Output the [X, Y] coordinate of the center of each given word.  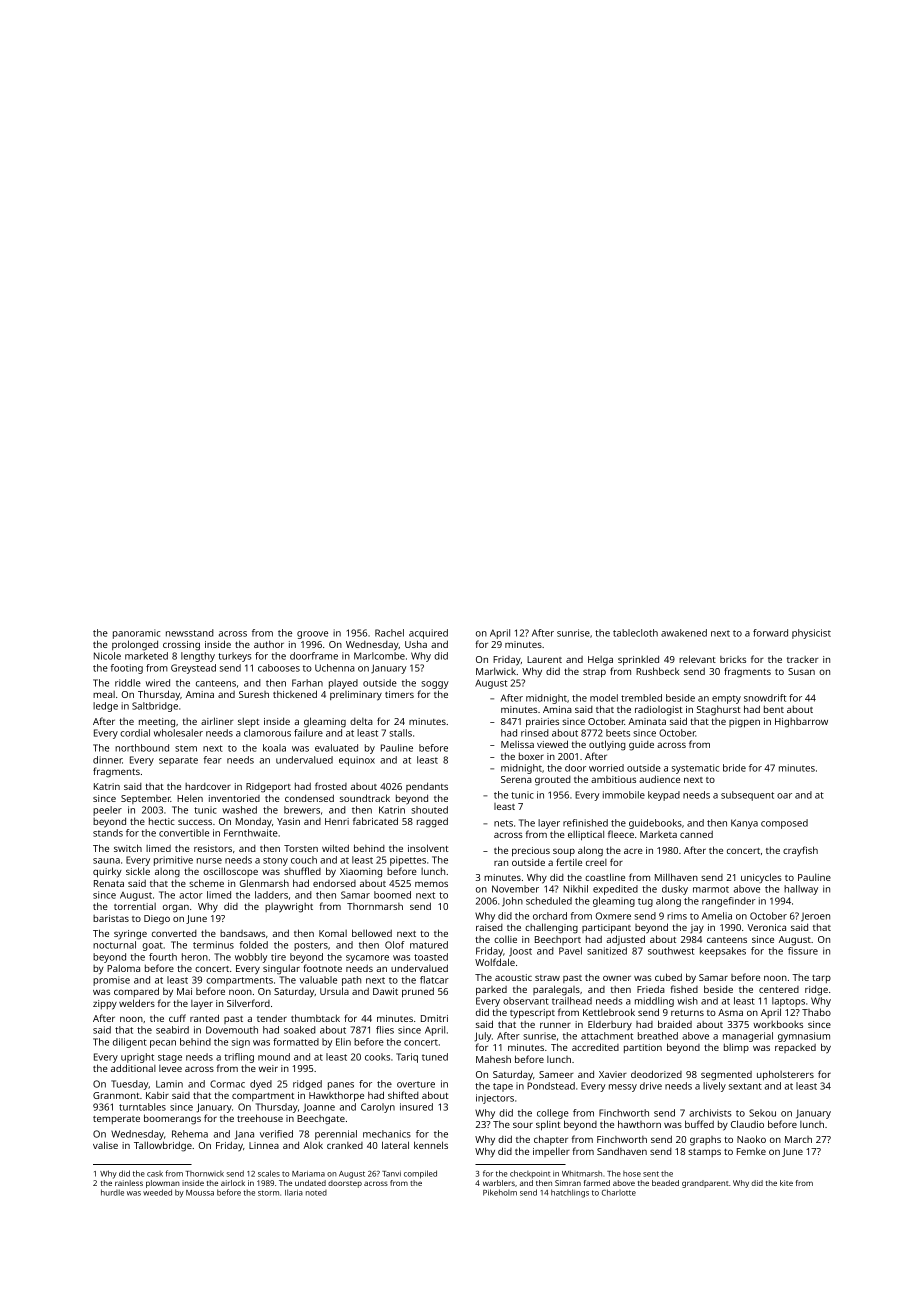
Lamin [169, 1084]
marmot [711, 889]
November [515, 889]
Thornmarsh [375, 906]
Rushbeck [657, 671]
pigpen [744, 723]
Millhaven [676, 877]
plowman [163, 1184]
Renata [109, 883]
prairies [542, 723]
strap [594, 673]
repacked [795, 1048]
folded [254, 945]
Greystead [193, 669]
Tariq [407, 1058]
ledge [105, 707]
